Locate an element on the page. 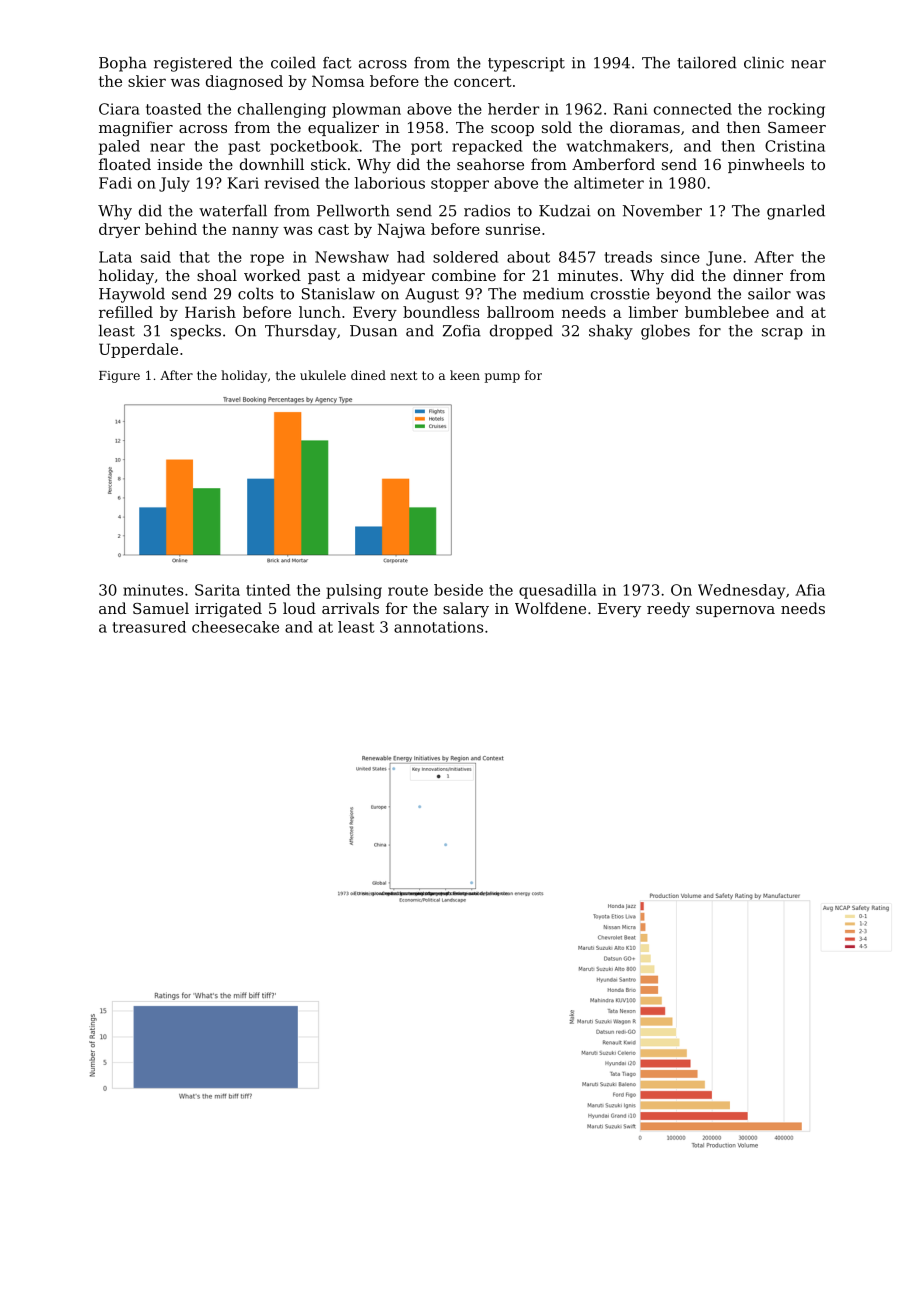 This document has height=1308, width=924. Sarita is located at coordinates (217, 590).
